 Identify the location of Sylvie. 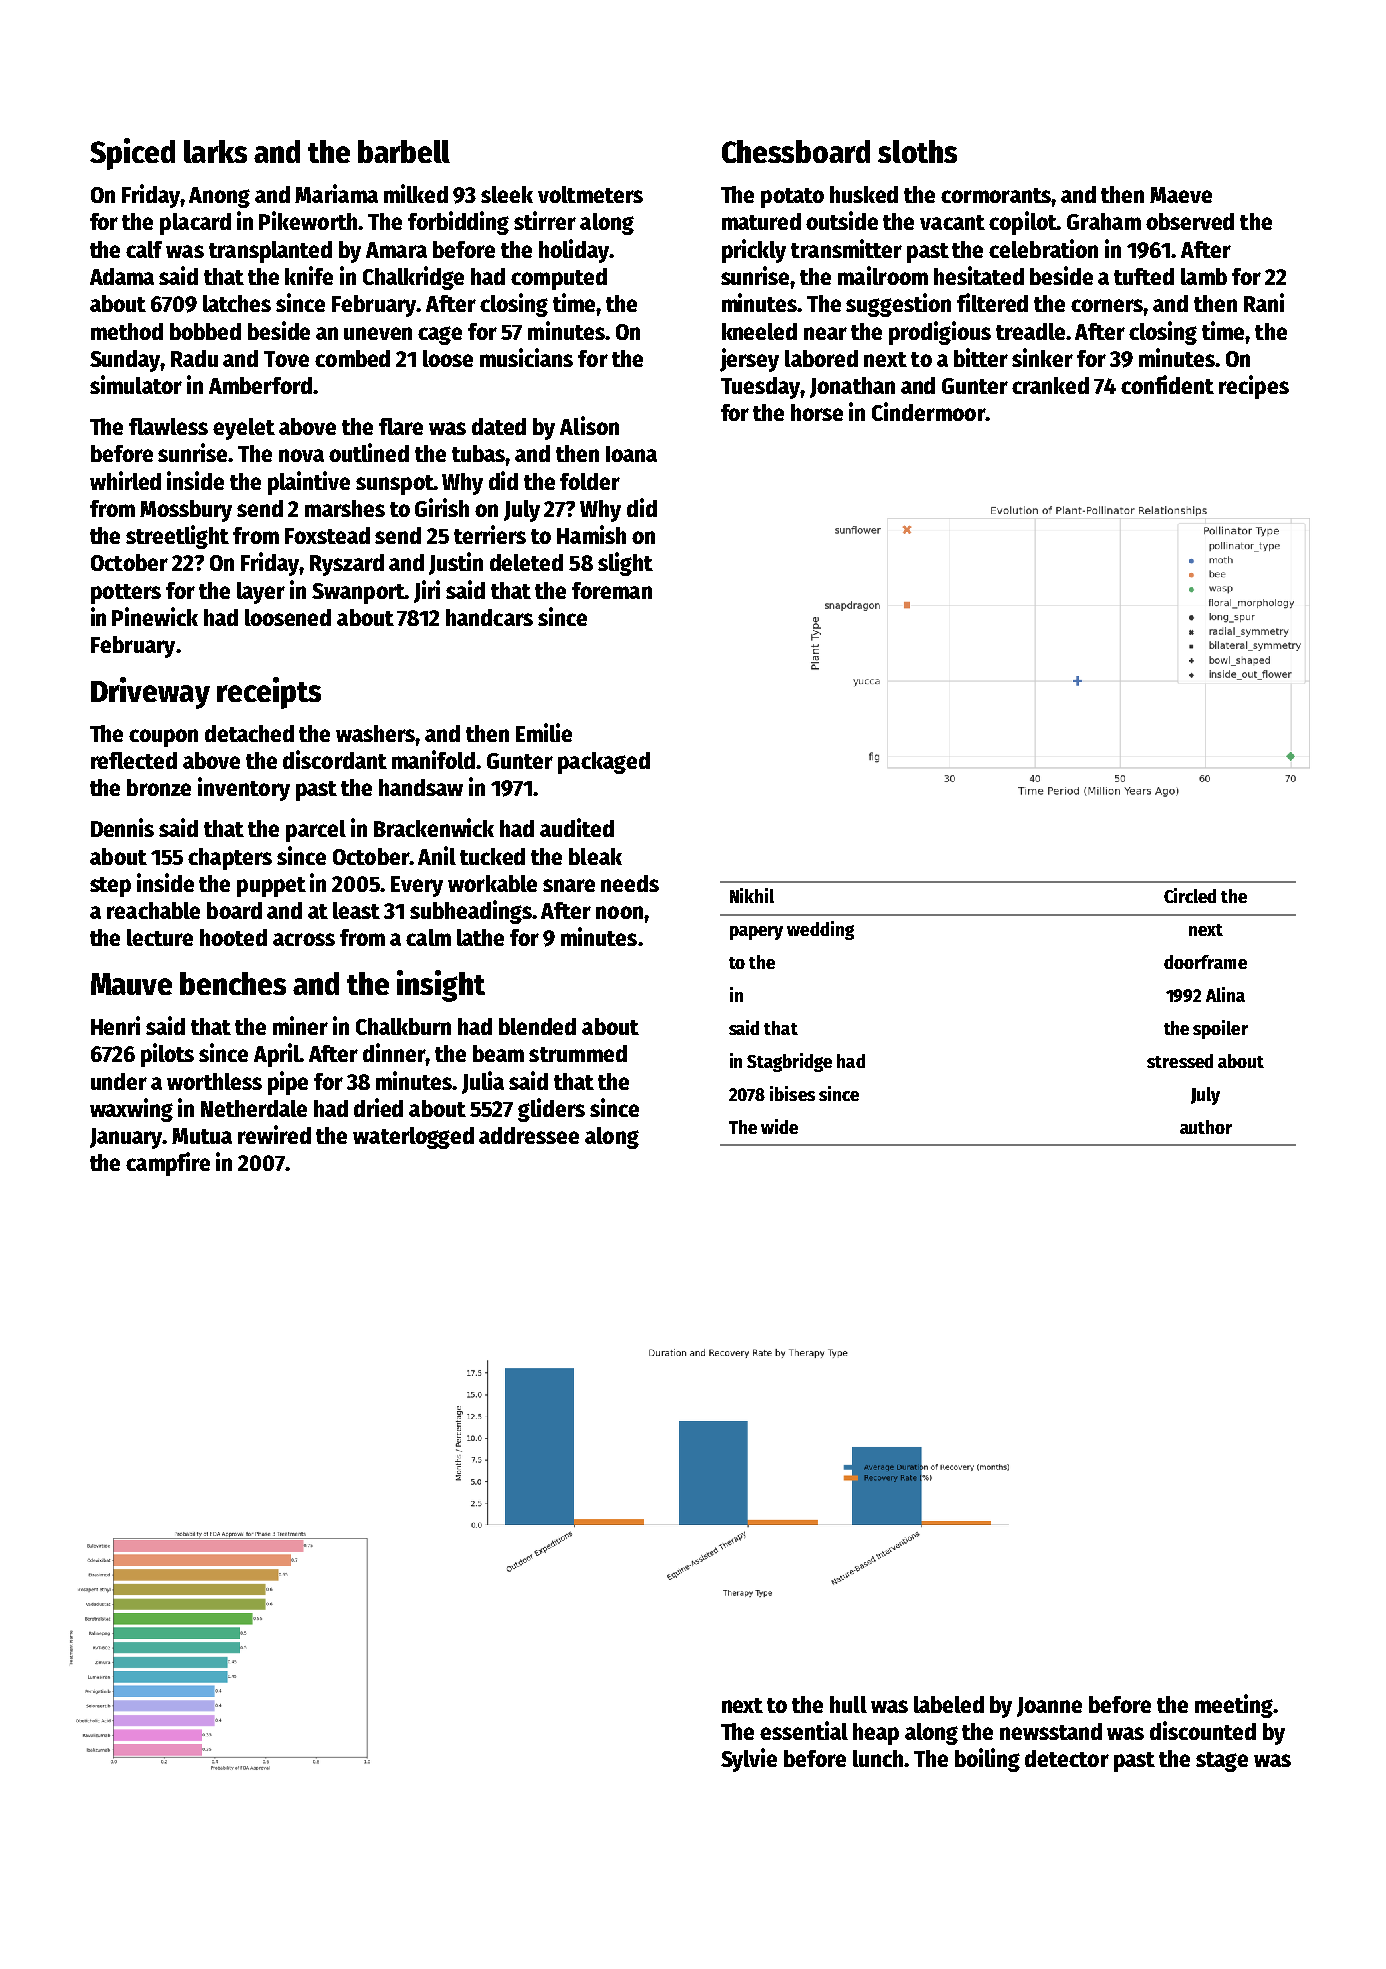
(749, 1760).
